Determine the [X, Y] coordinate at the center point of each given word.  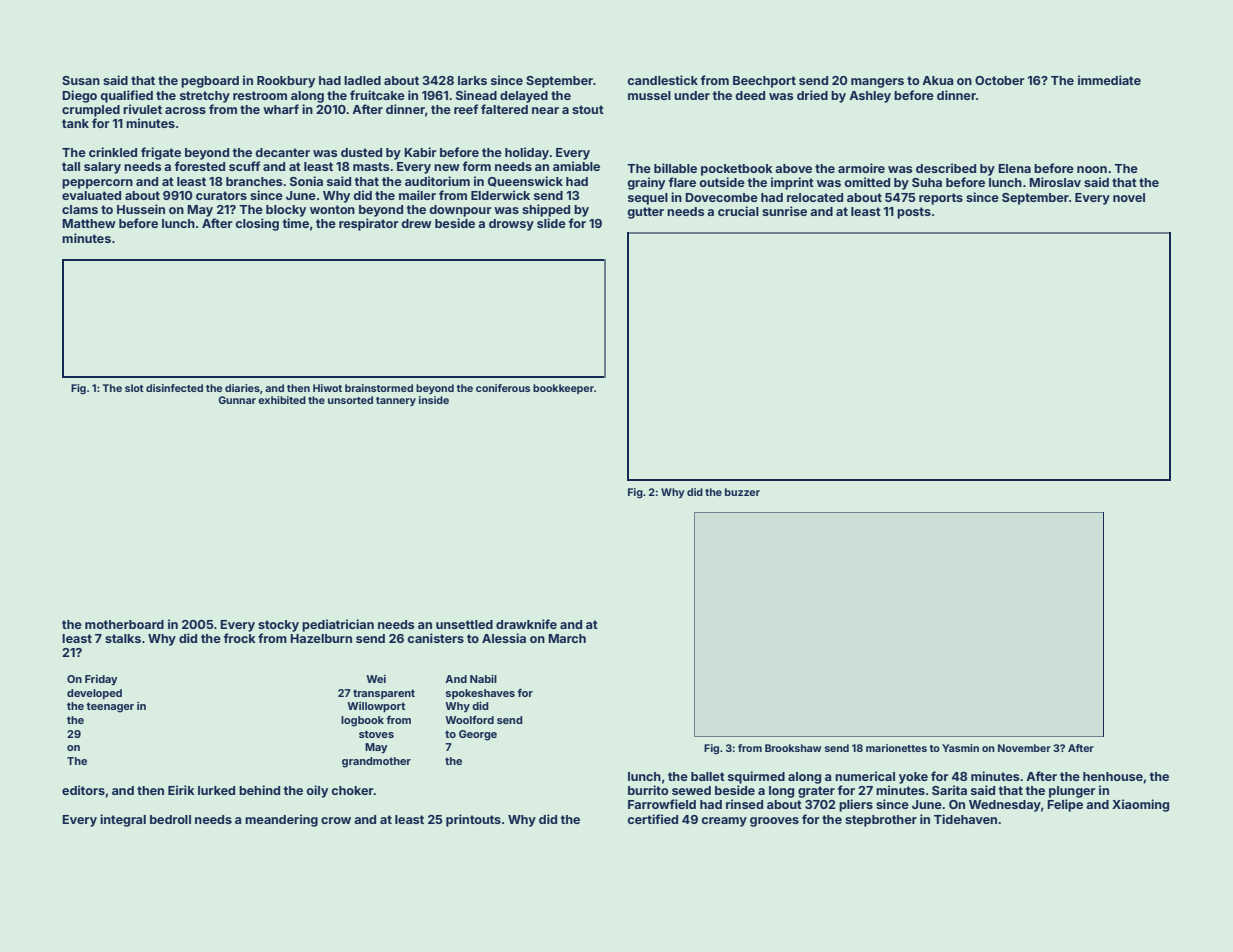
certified [652, 819]
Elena [1014, 168]
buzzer [742, 492]
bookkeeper [563, 389]
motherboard [124, 624]
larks [472, 80]
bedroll [170, 819]
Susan [81, 80]
